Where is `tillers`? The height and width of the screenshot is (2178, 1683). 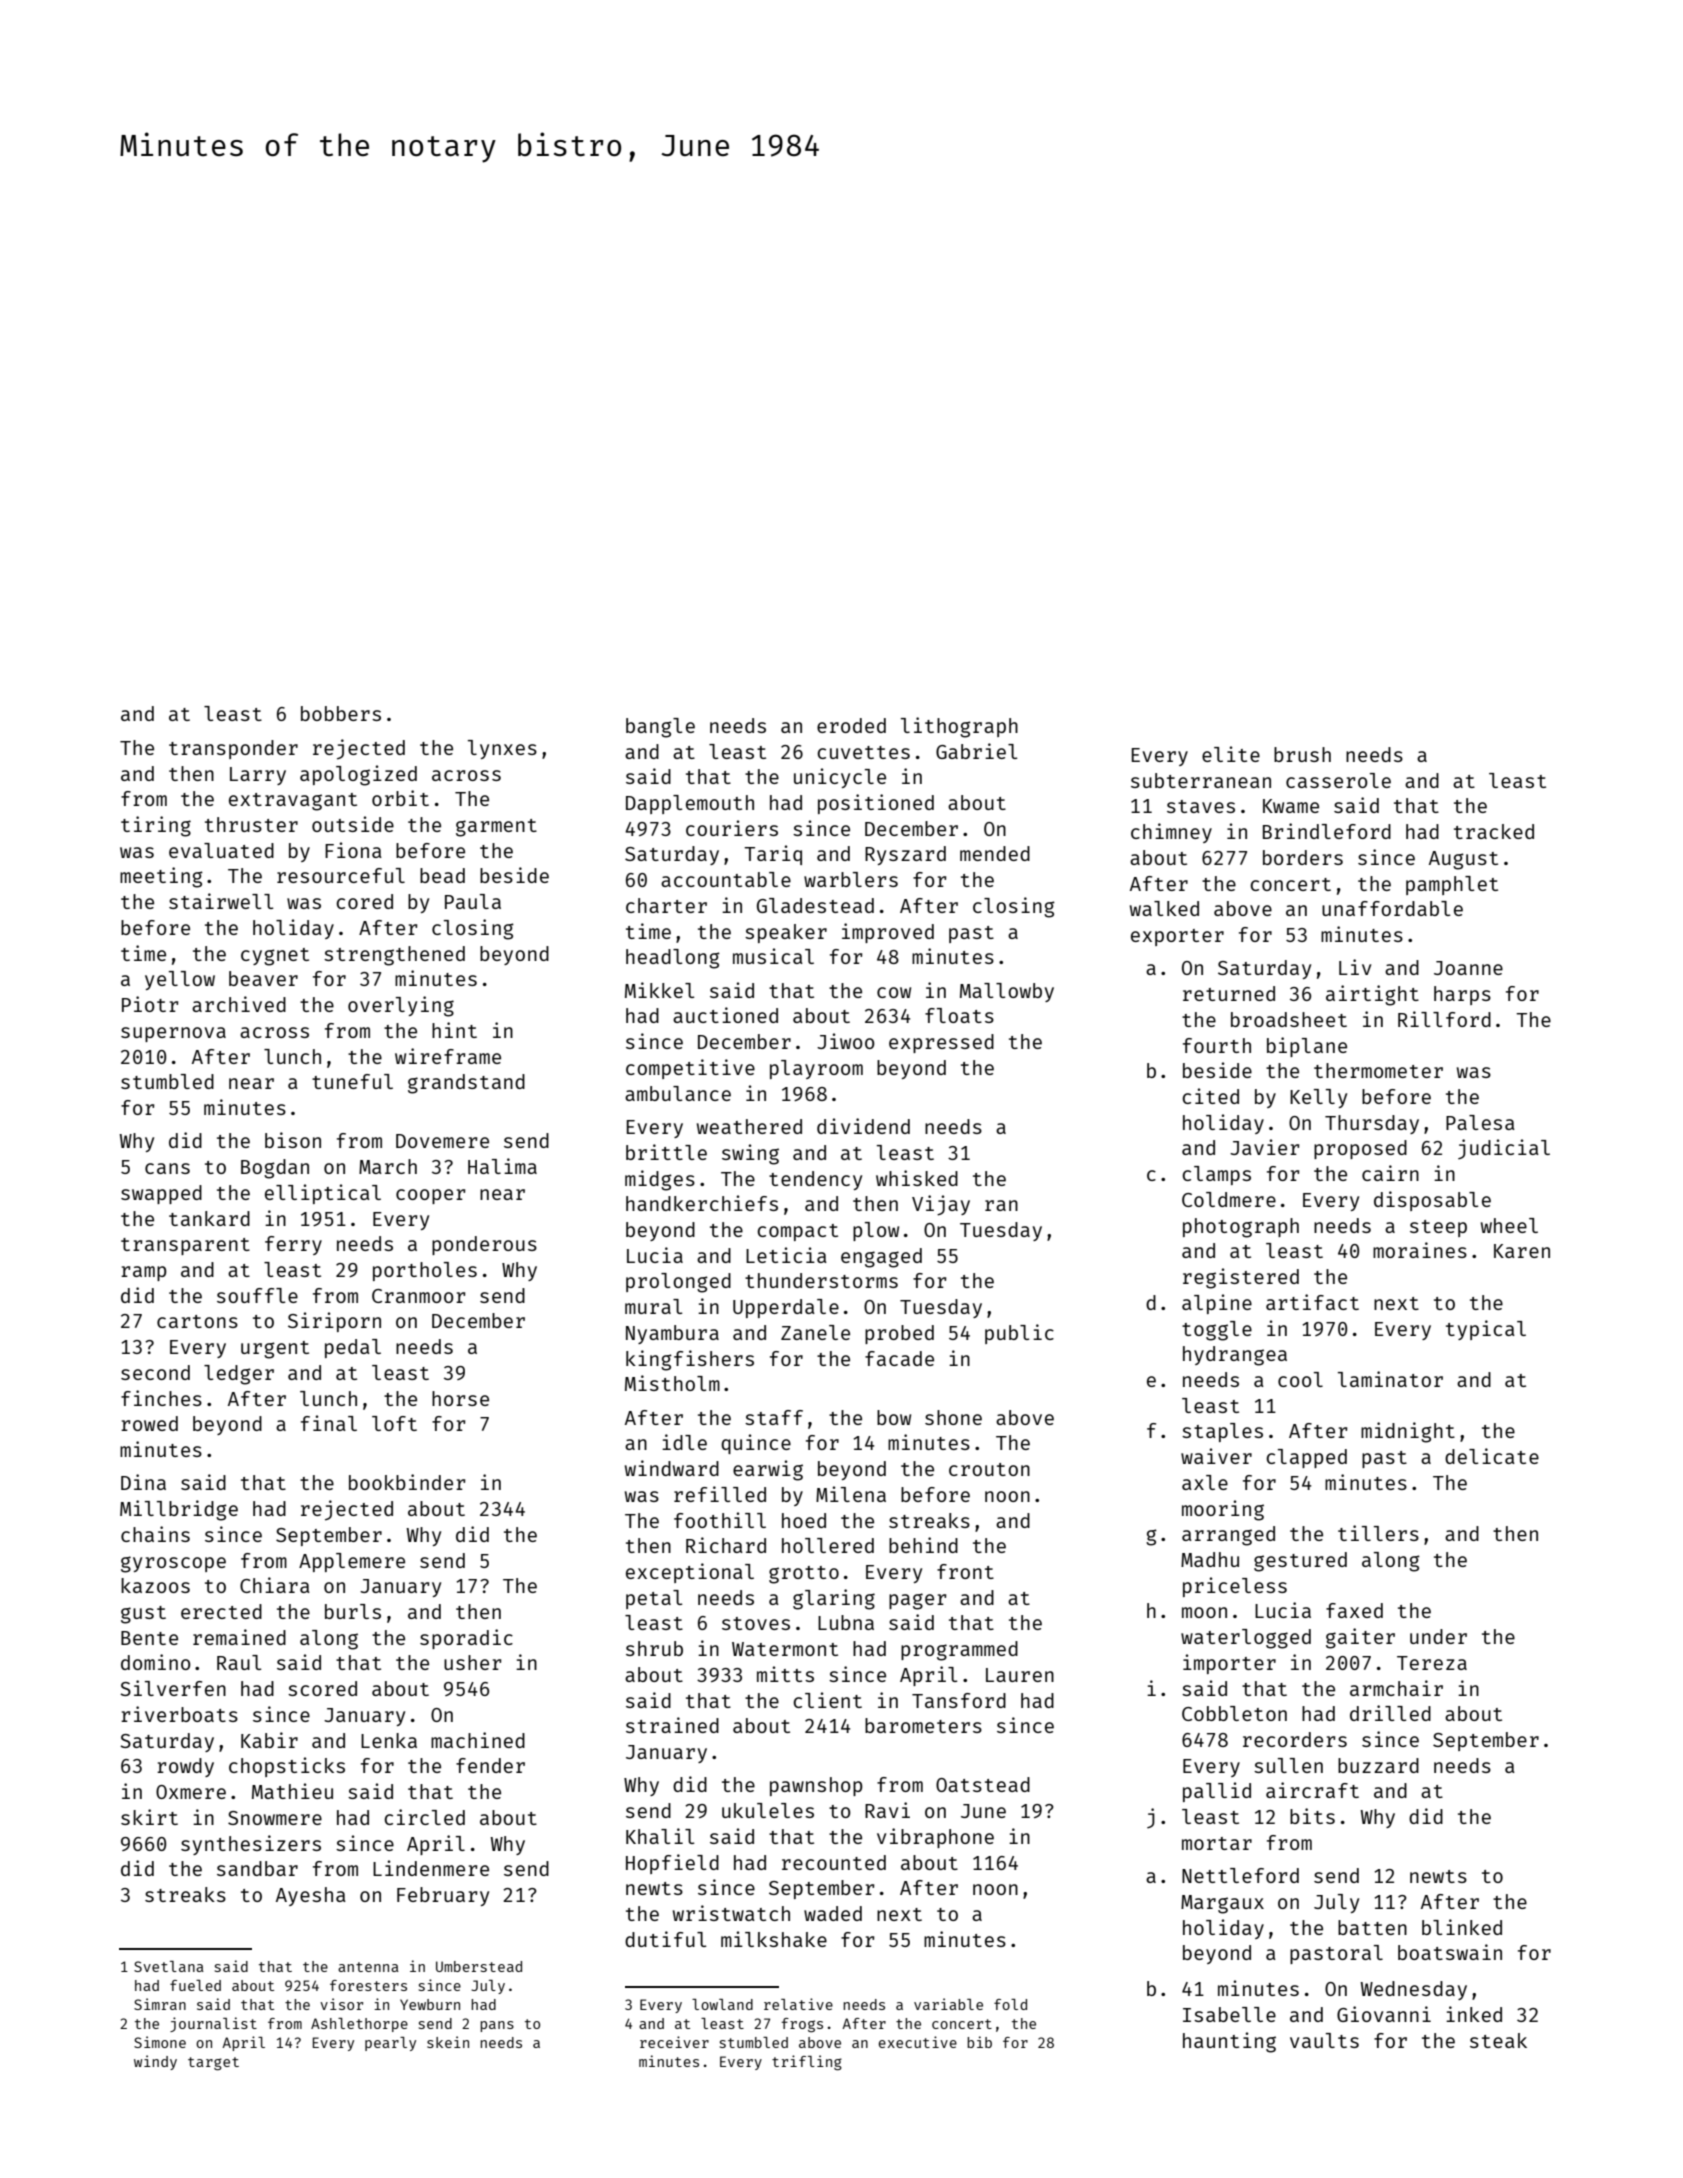
tillers is located at coordinates (1378, 1533).
